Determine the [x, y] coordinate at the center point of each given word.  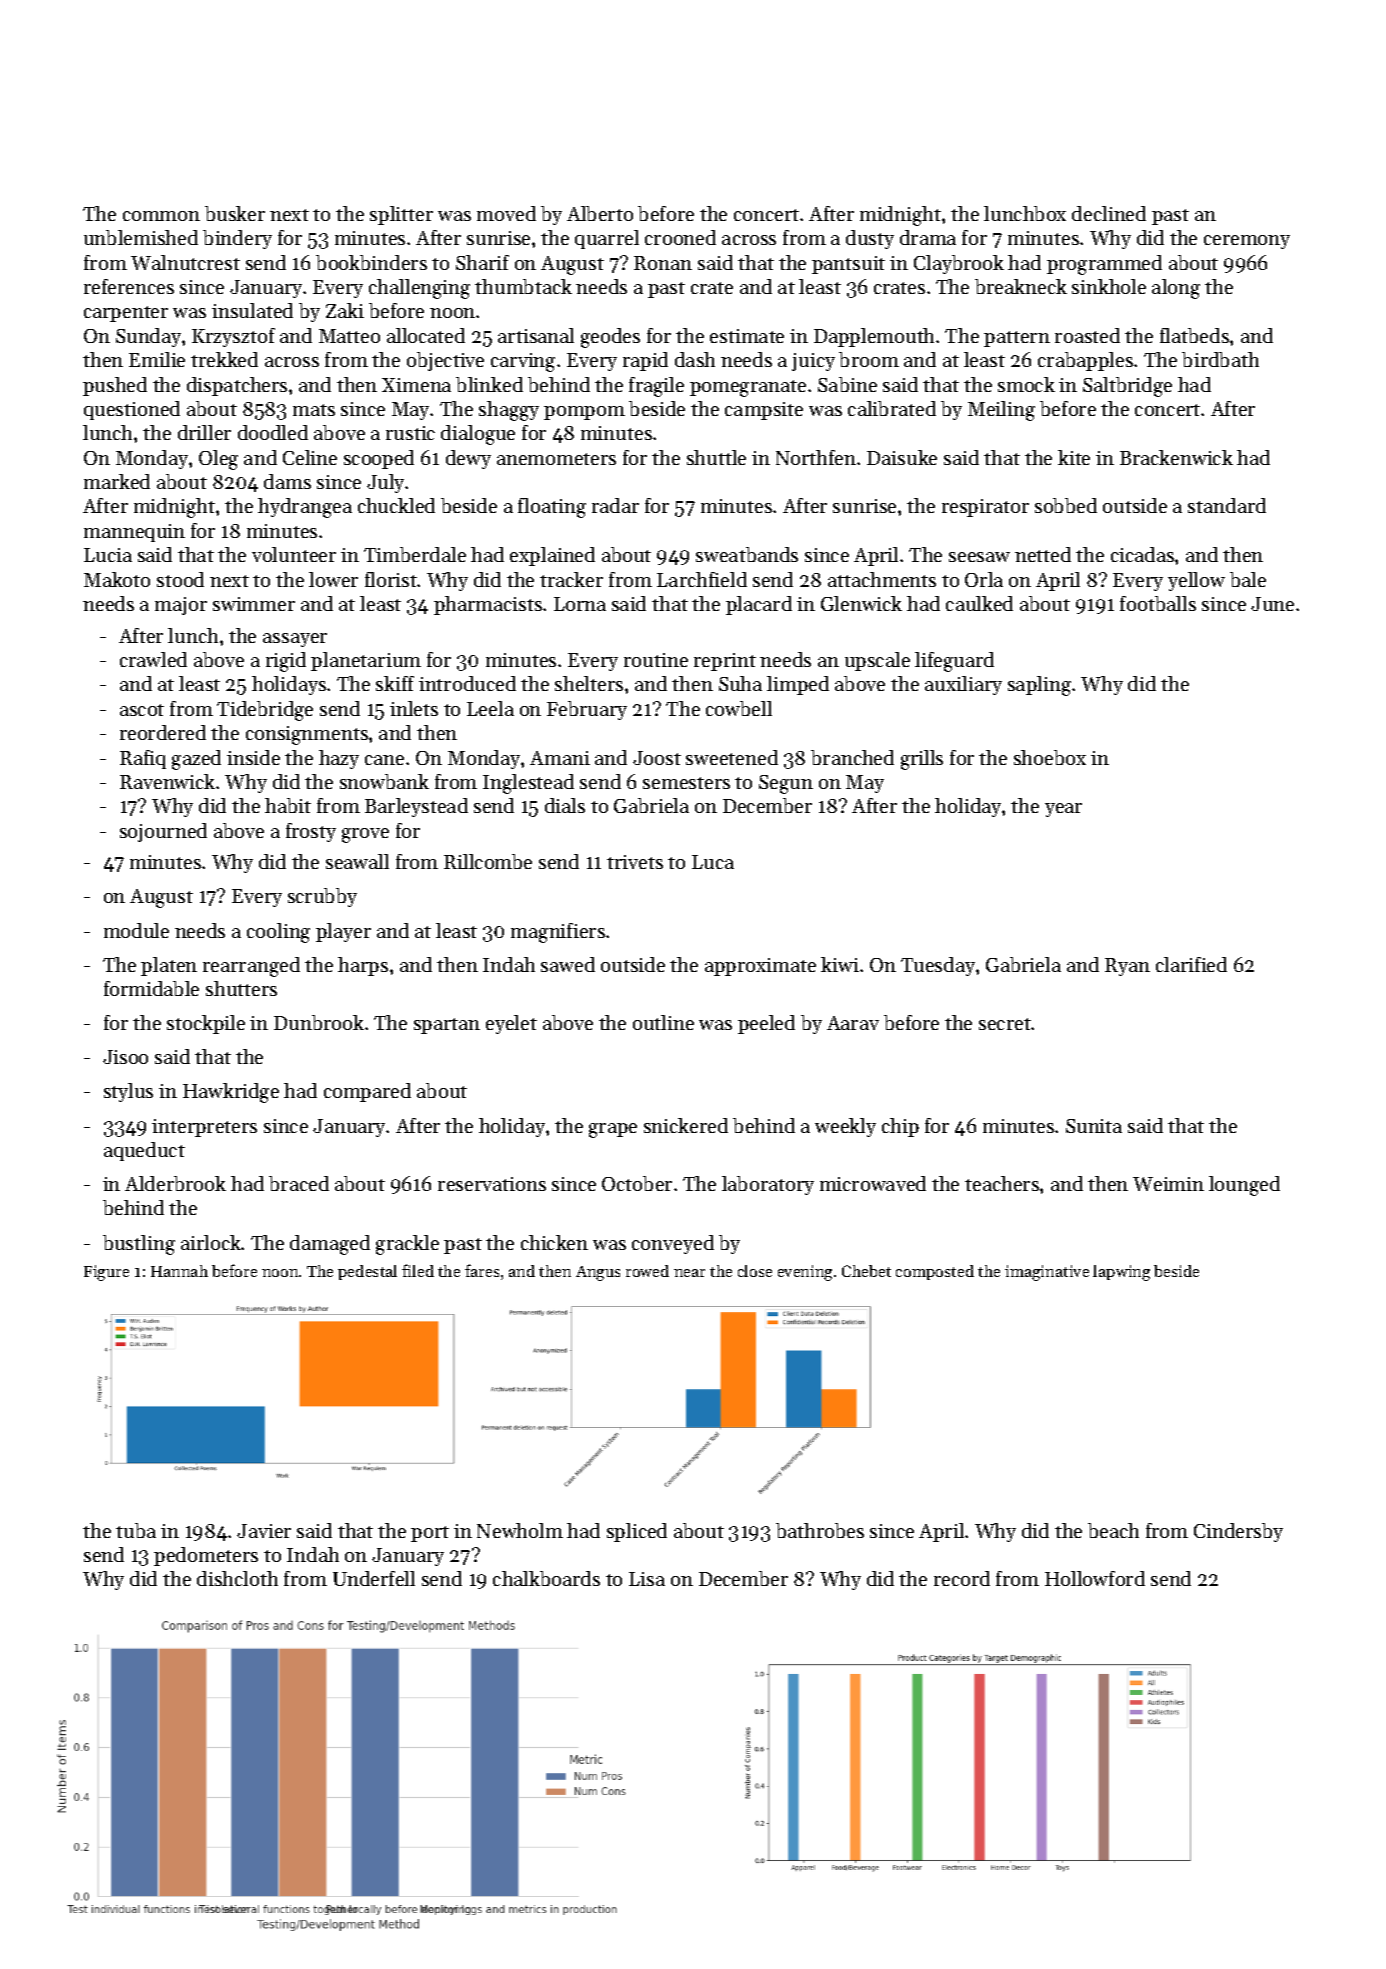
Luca [713, 862]
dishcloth [237, 1578]
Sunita [1094, 1126]
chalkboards [546, 1578]
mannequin [134, 533]
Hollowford [1095, 1578]
